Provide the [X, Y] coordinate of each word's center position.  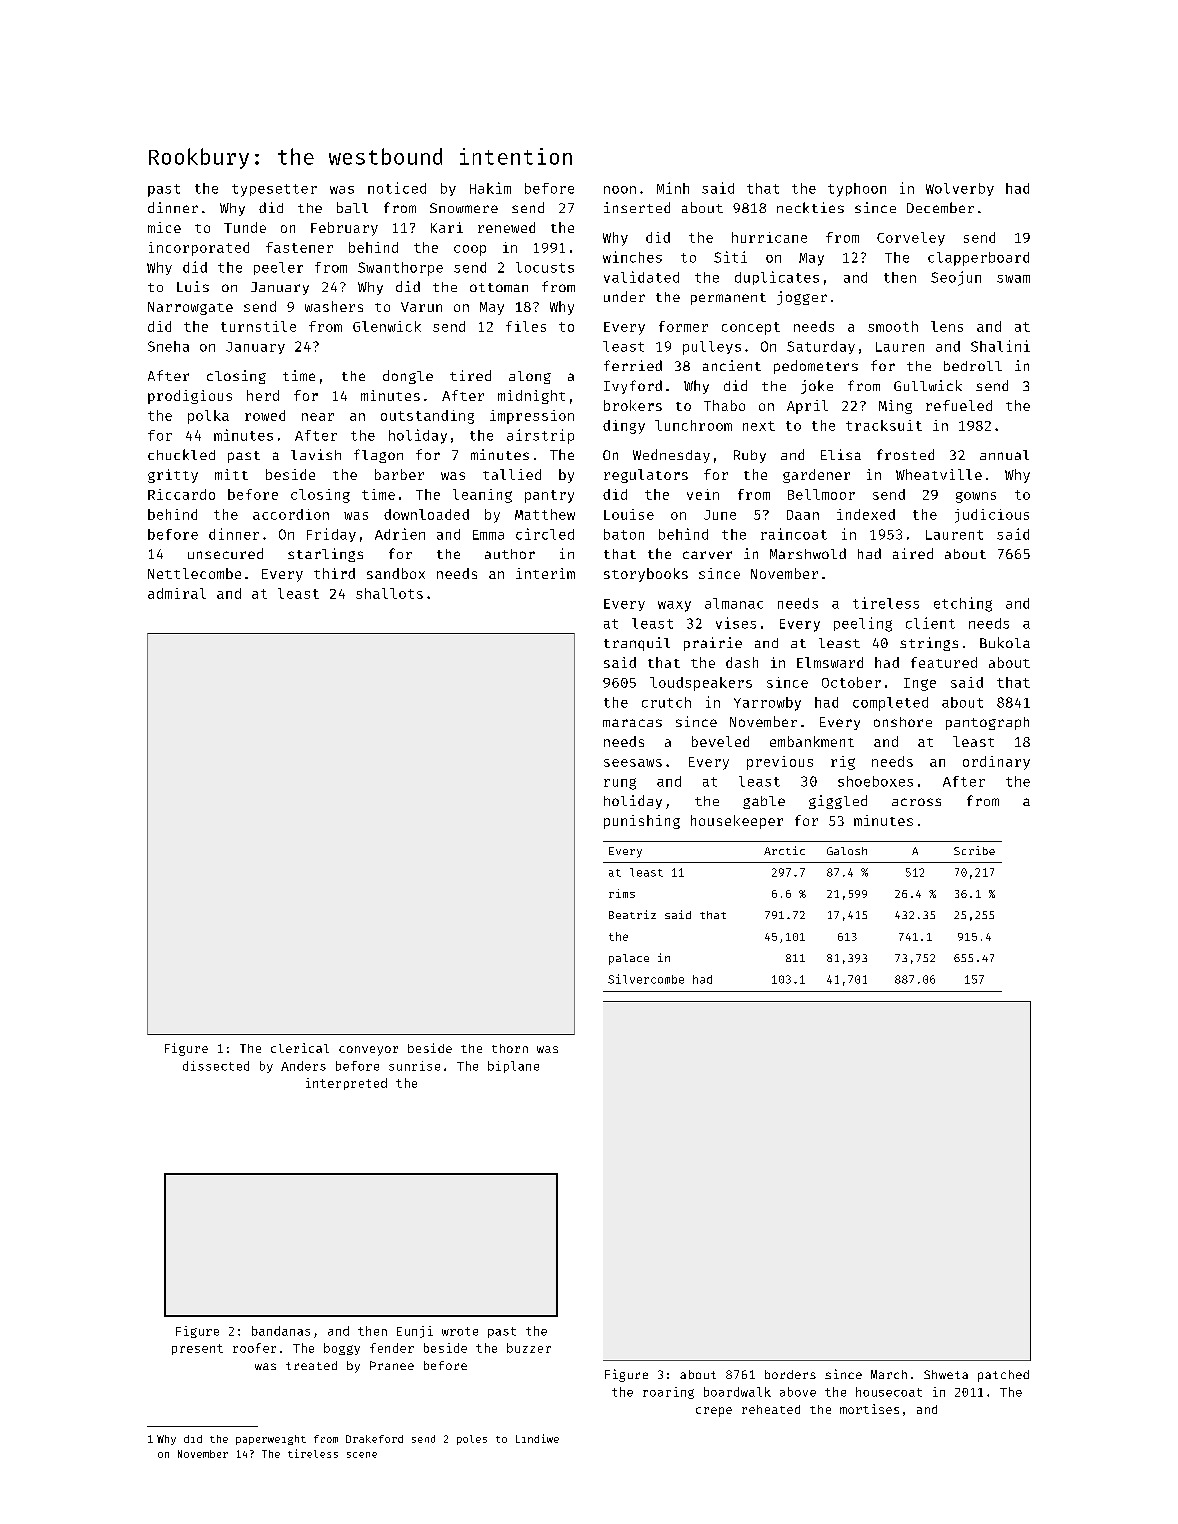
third [334, 573]
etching [963, 604]
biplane [513, 1067]
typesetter [274, 190]
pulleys [712, 348]
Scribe [974, 850]
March [889, 1374]
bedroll [973, 366]
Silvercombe [646, 979]
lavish [316, 454]
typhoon [857, 190]
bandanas [281, 1331]
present [197, 1349]
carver [707, 555]
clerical [300, 1048]
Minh [673, 188]
